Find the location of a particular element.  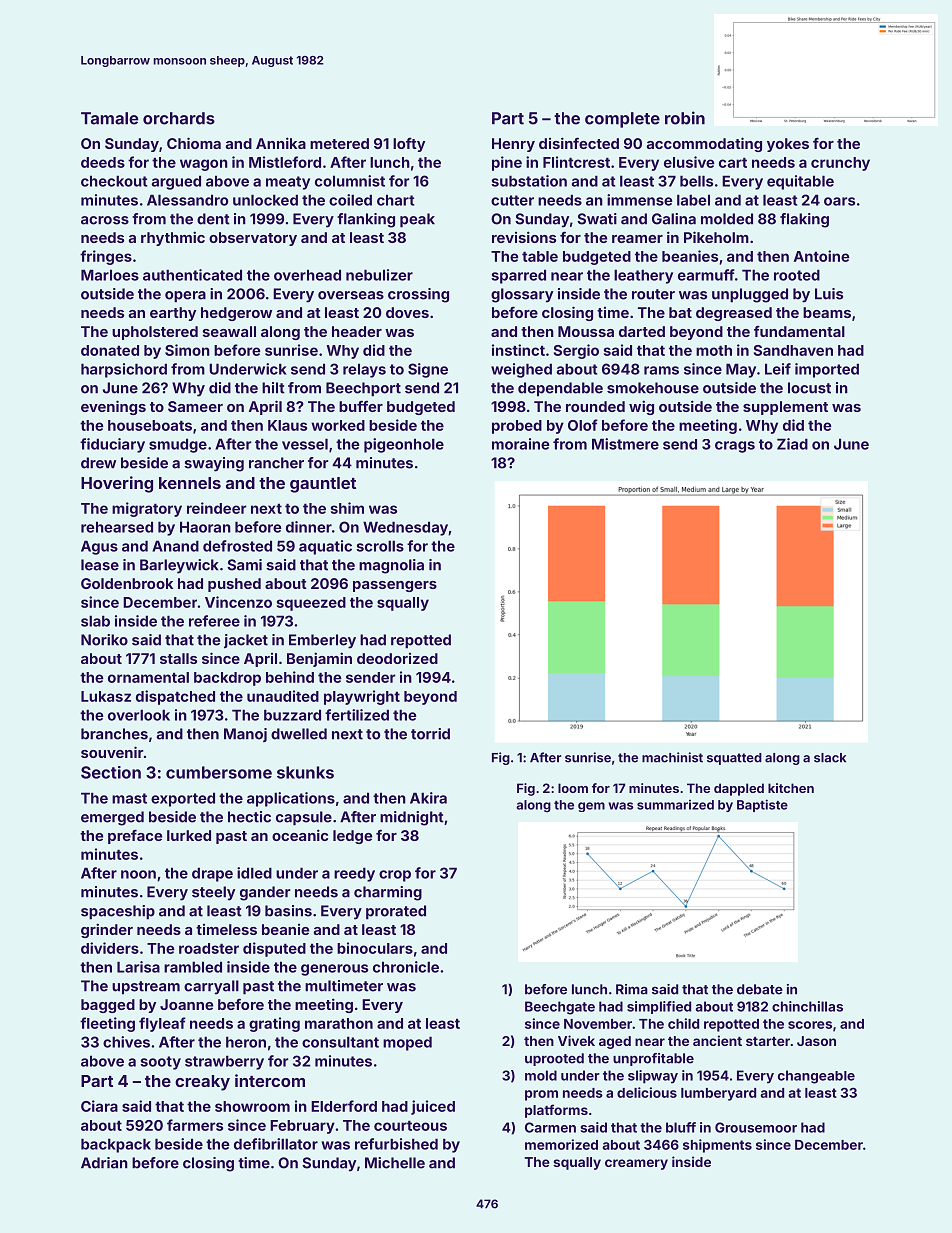

evenings is located at coordinates (113, 407).
